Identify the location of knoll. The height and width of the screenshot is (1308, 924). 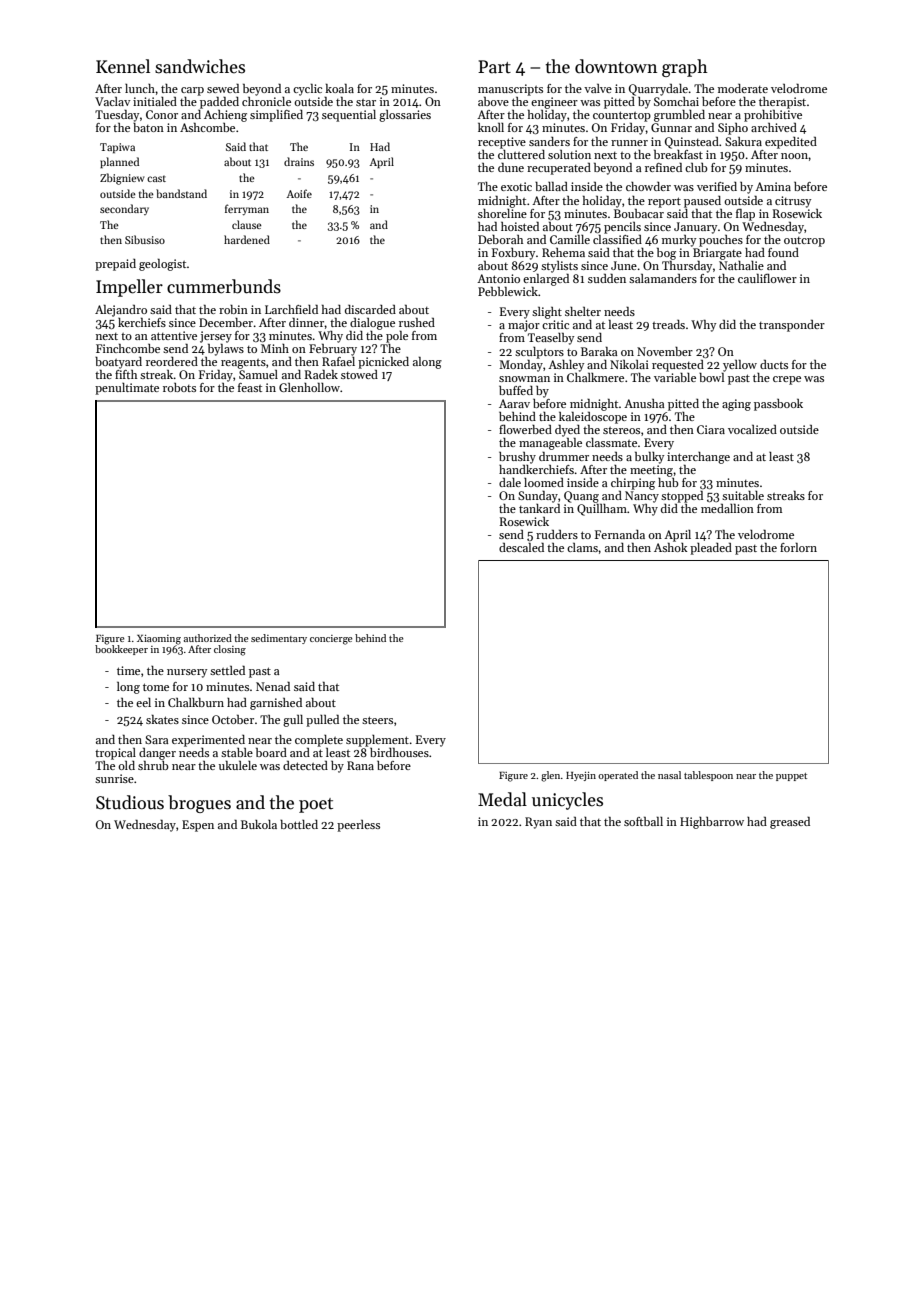
(491, 127).
